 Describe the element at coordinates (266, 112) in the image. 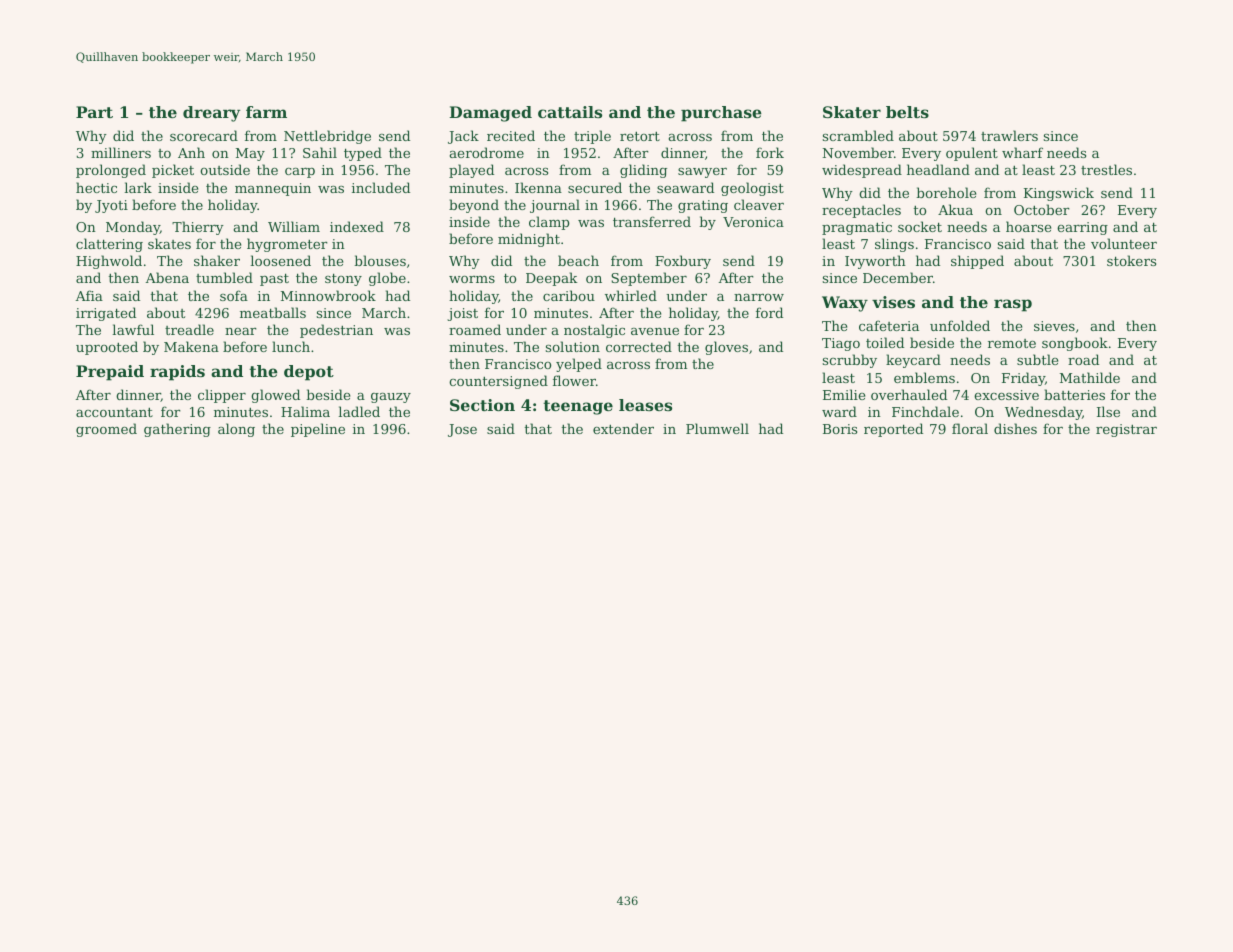

I see `farm` at that location.
